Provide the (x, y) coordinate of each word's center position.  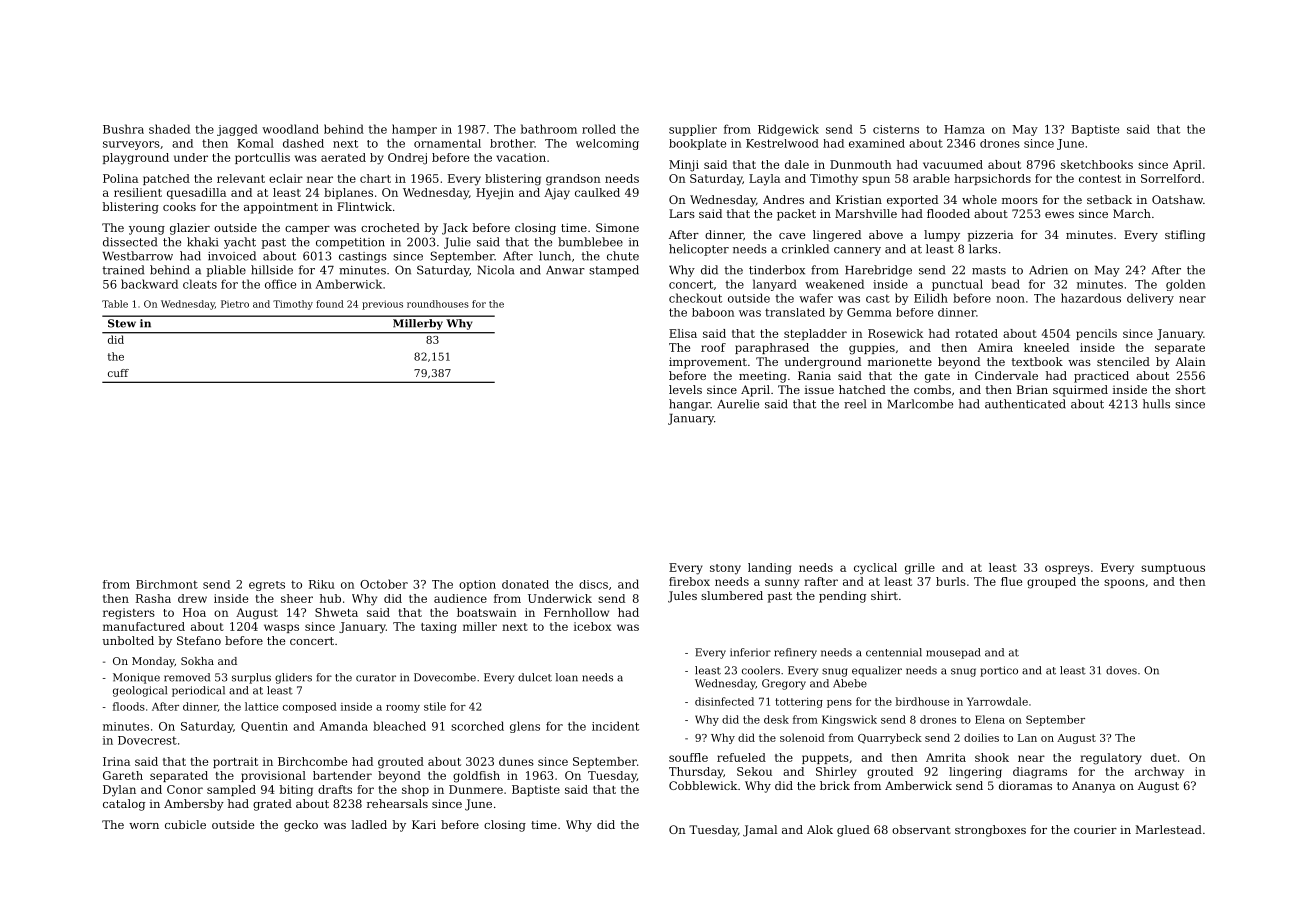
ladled (369, 824)
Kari (424, 824)
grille (920, 569)
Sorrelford (1171, 178)
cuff (118, 373)
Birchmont (167, 584)
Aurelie (738, 404)
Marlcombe (920, 404)
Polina (120, 178)
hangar (689, 405)
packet (796, 215)
